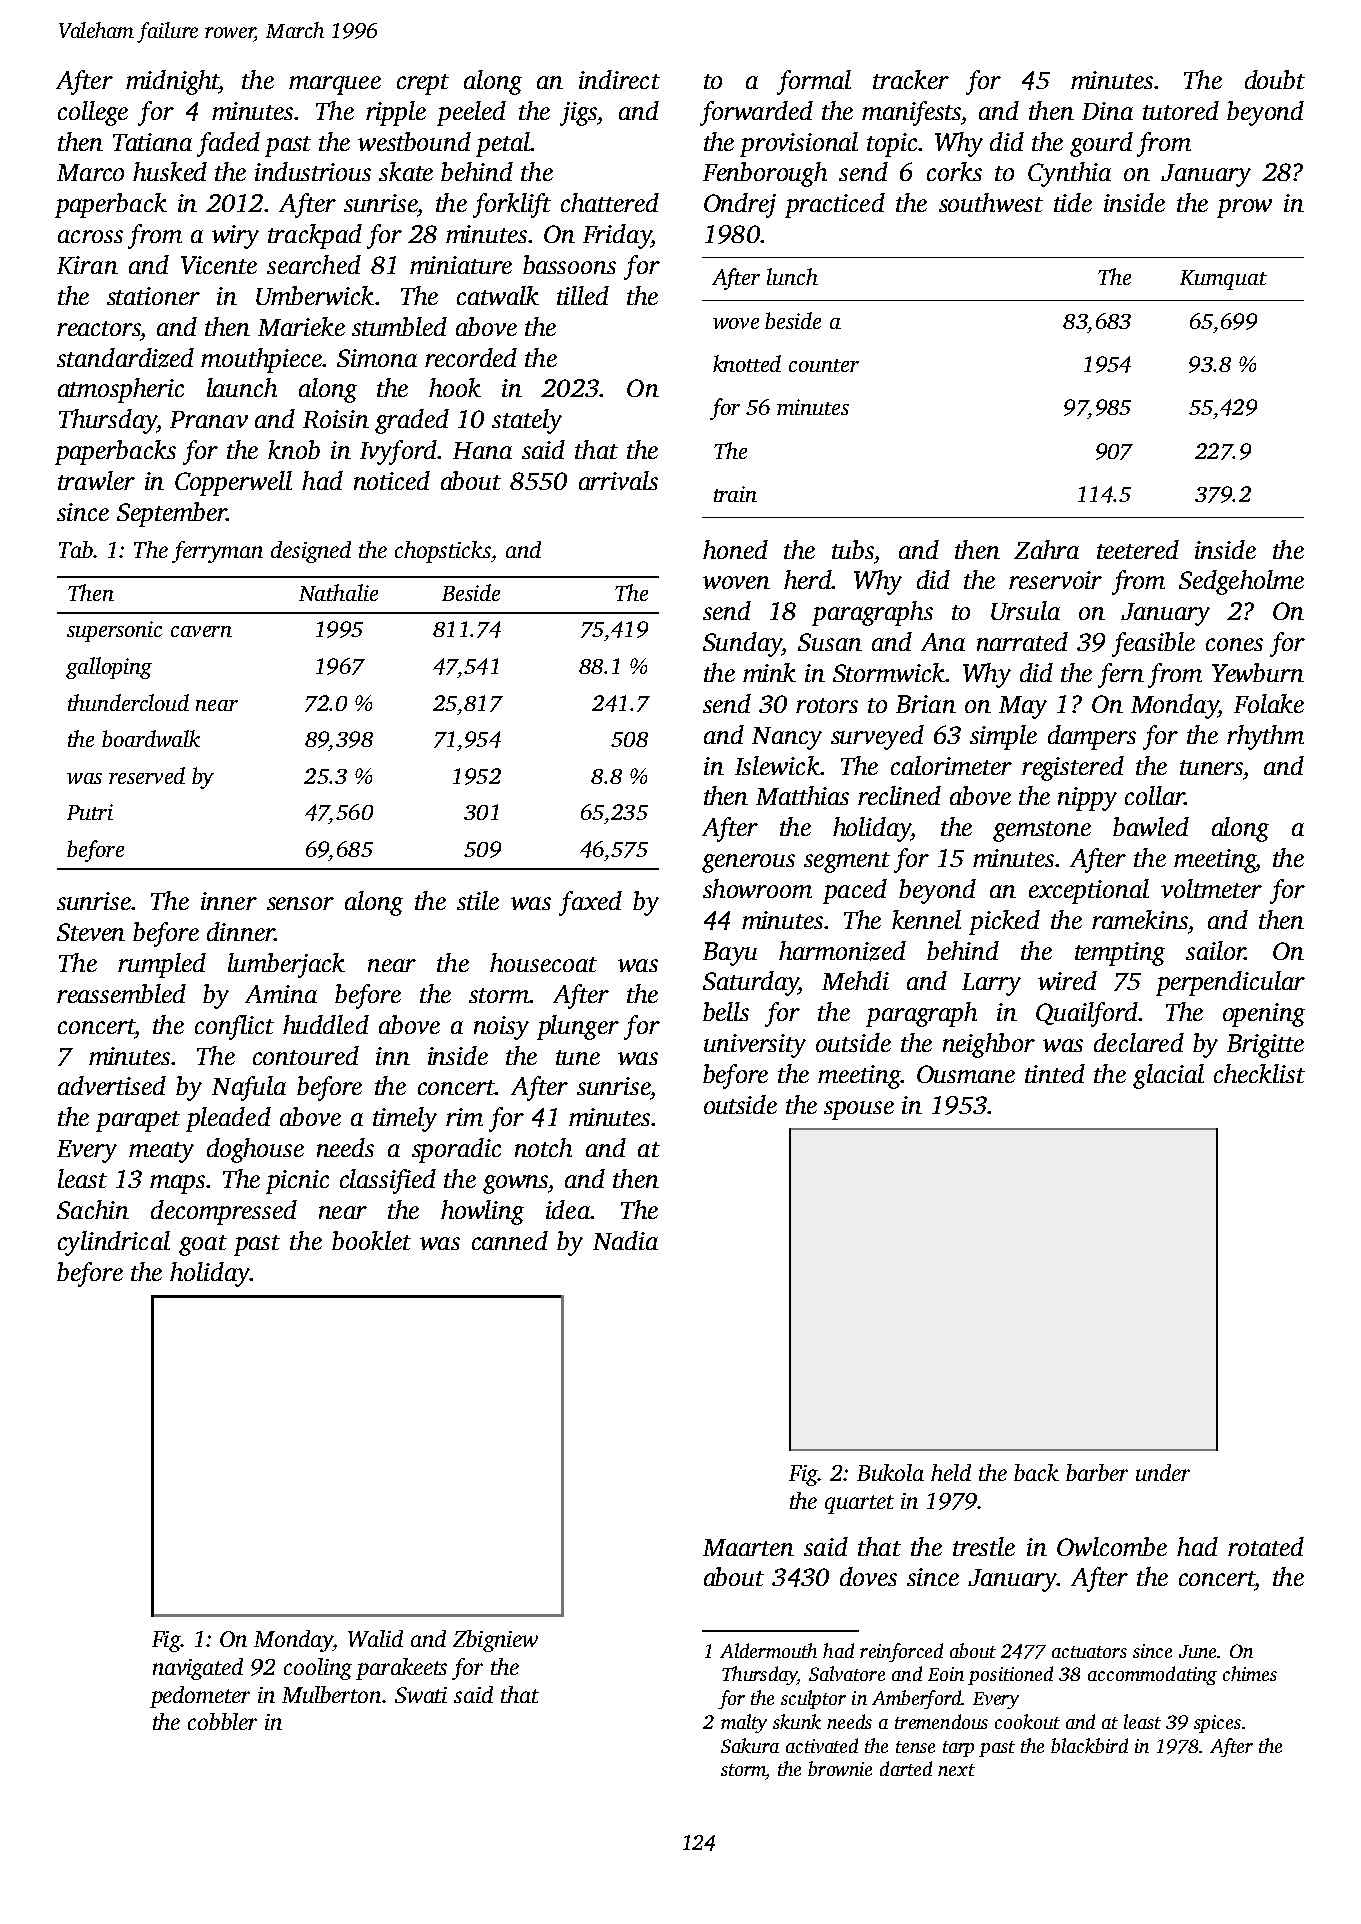 The height and width of the image is (1924, 1361). I want to click on navigated, so click(198, 1669).
